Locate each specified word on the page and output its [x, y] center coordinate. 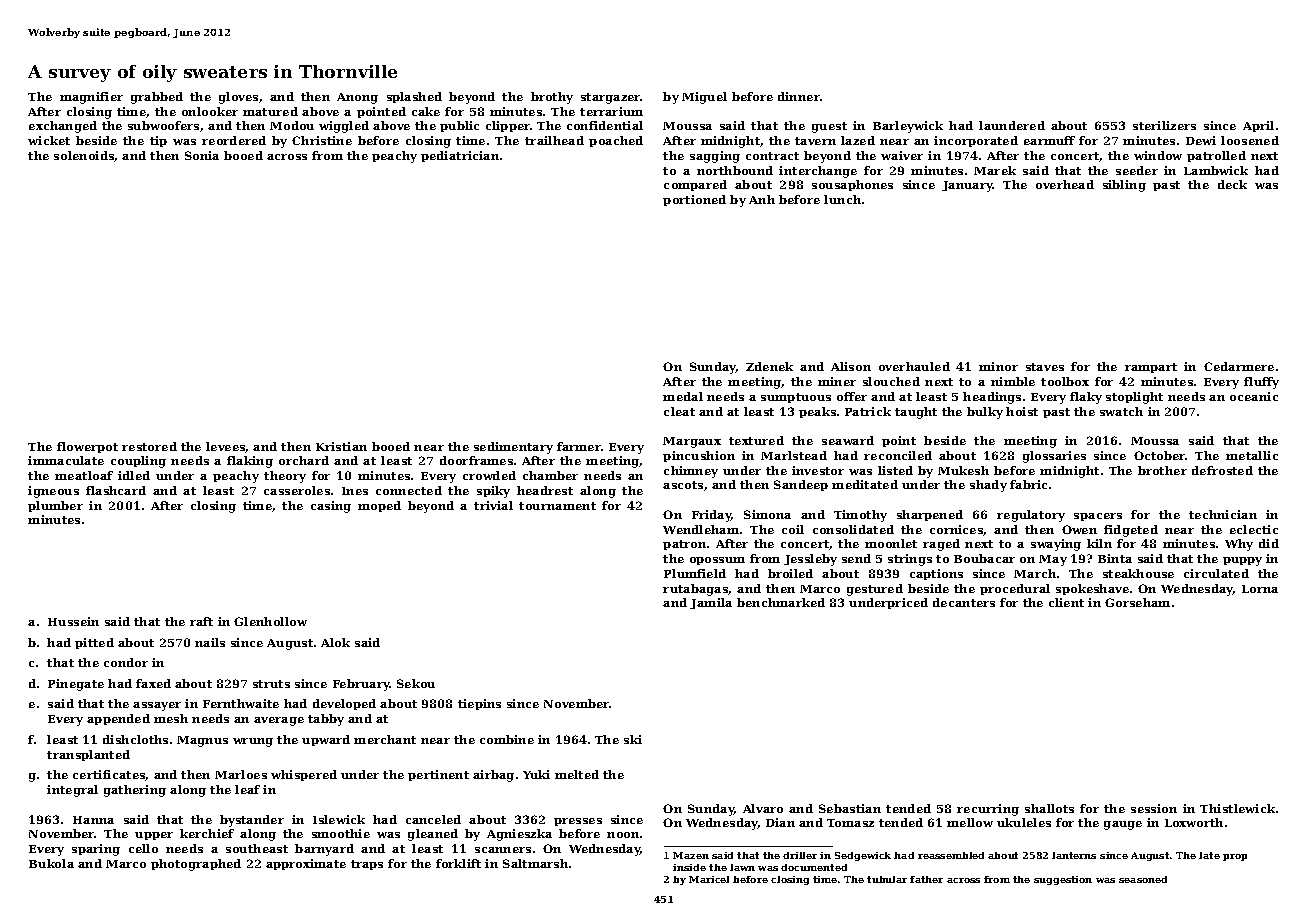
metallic [1252, 455]
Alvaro [763, 808]
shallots [1049, 808]
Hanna [93, 820]
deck [1232, 184]
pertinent [438, 775]
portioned [694, 200]
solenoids [84, 156]
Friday [712, 516]
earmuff [1049, 140]
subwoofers [163, 125]
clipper [508, 126]
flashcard [116, 490]
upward [326, 740]
